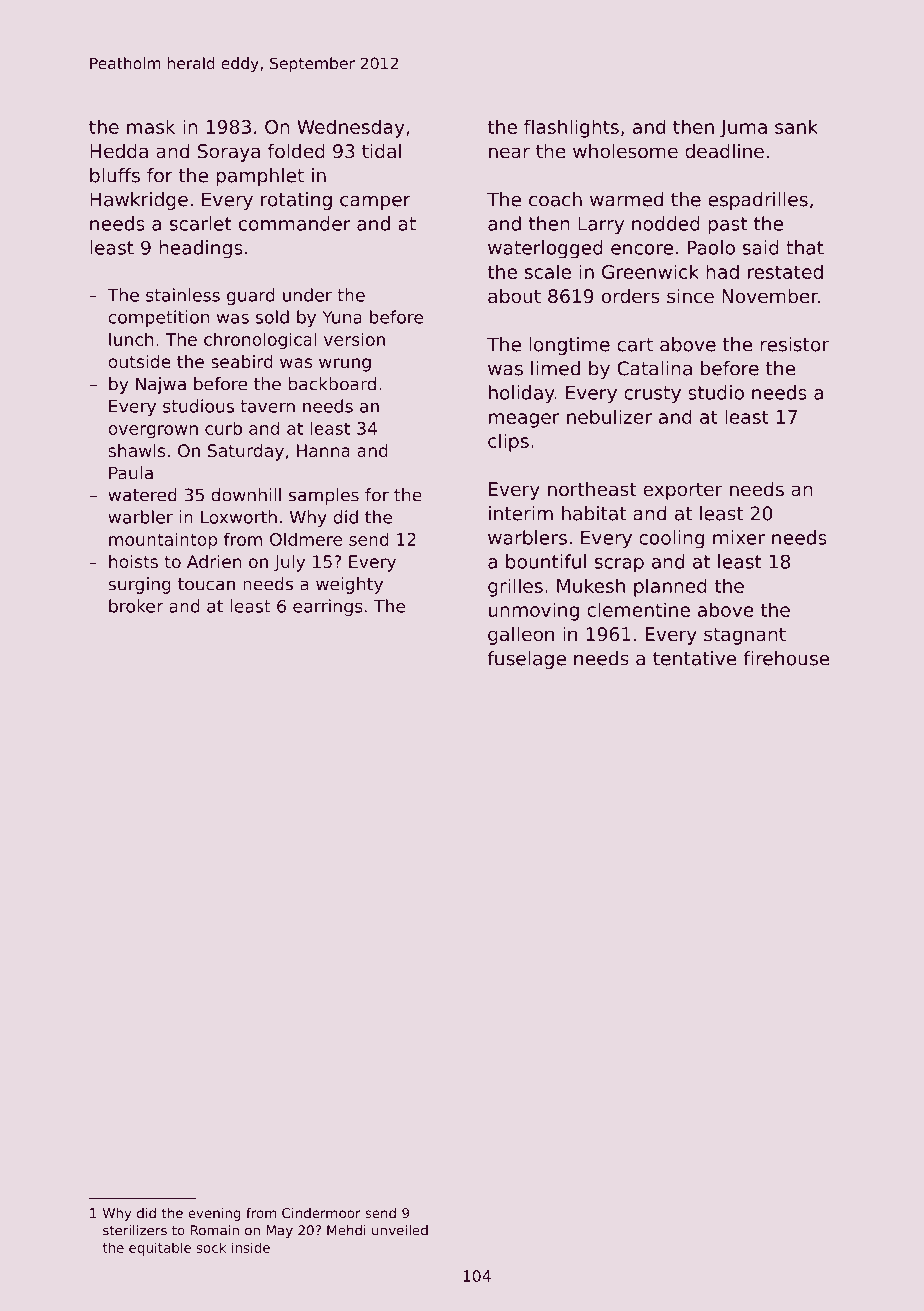 The height and width of the screenshot is (1311, 924). I want to click on flashlights, so click(571, 128).
